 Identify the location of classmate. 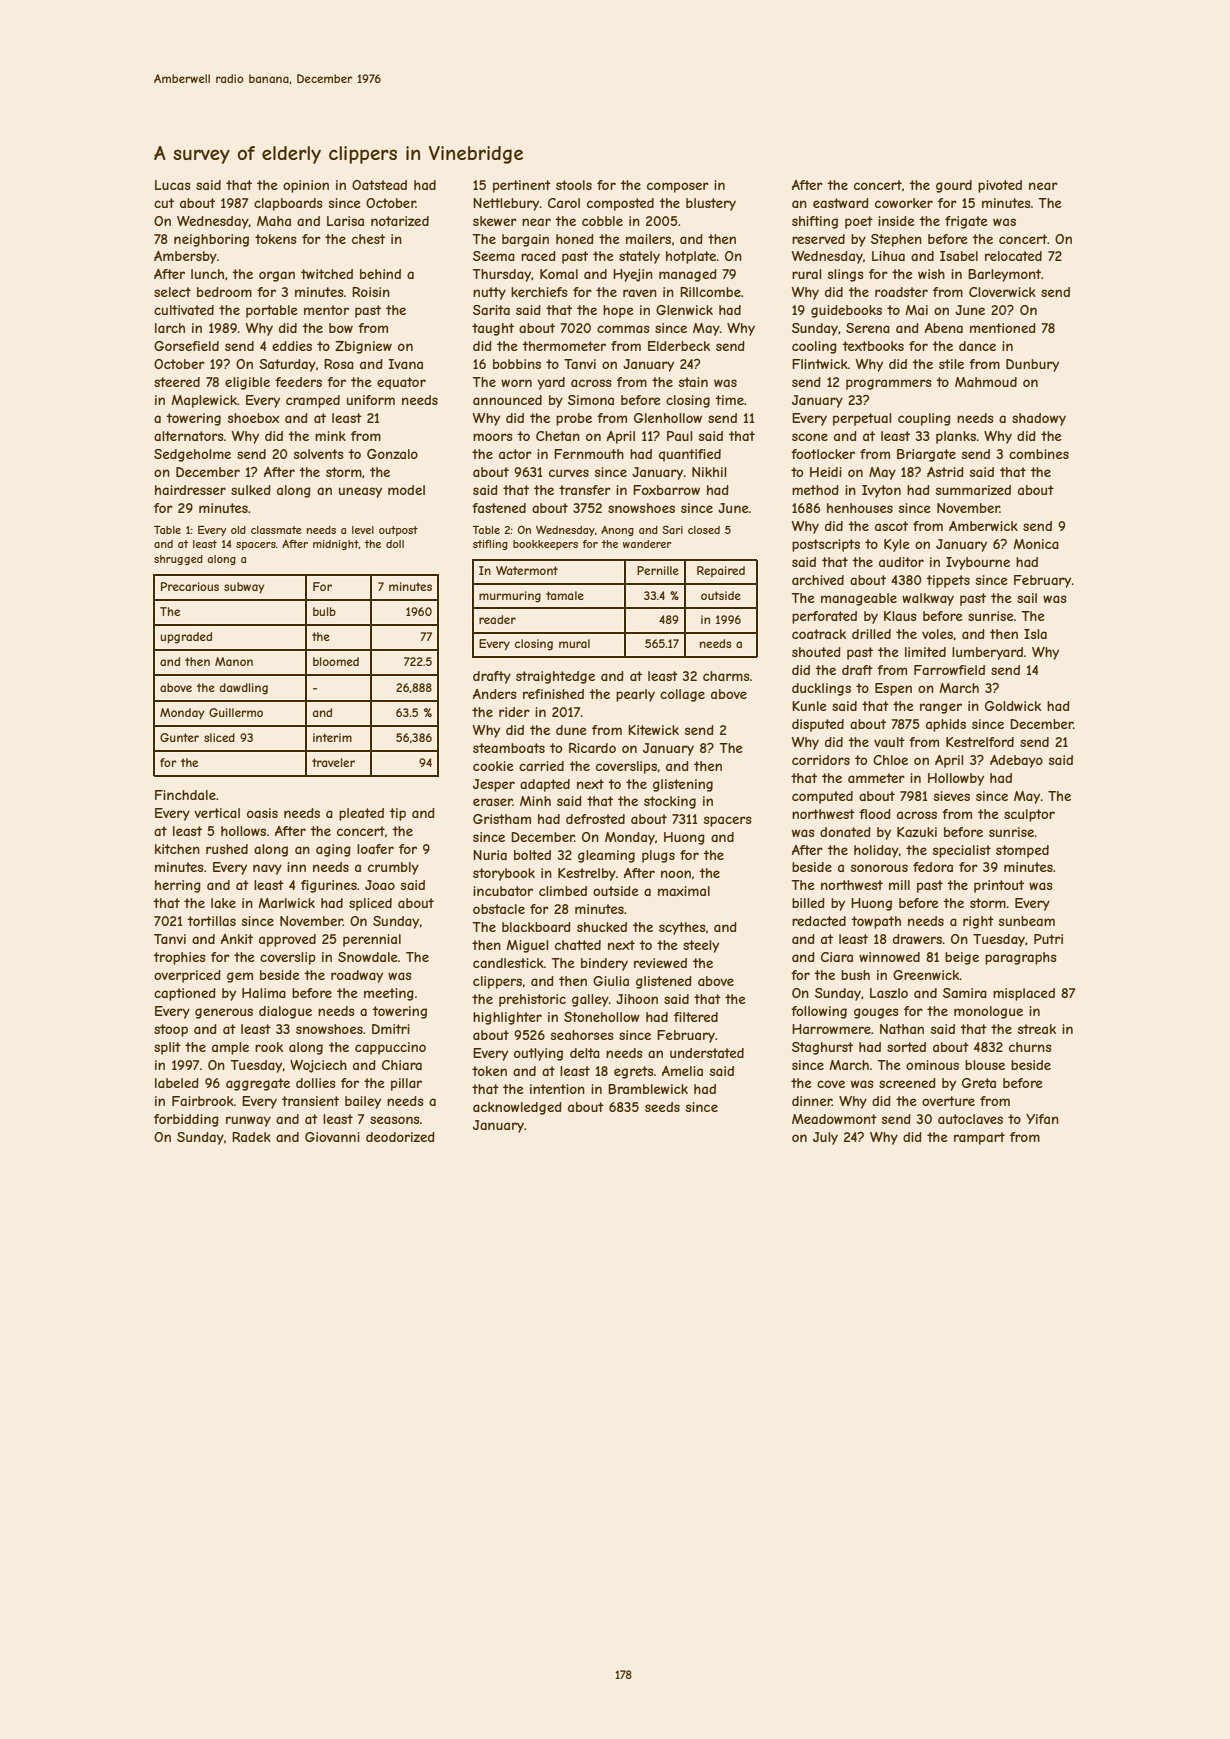
(276, 530).
